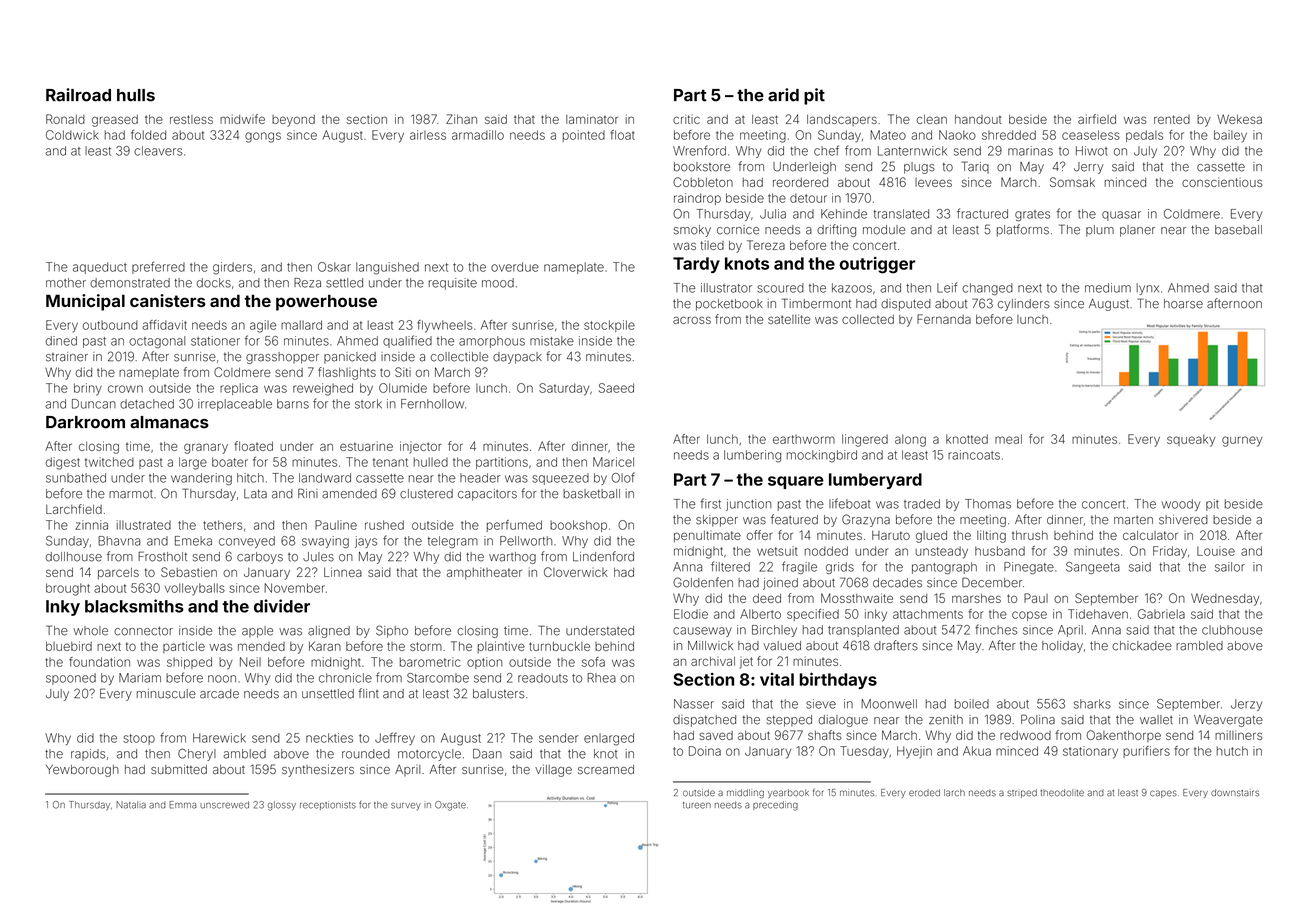 The image size is (1308, 924). I want to click on arid, so click(783, 95).
